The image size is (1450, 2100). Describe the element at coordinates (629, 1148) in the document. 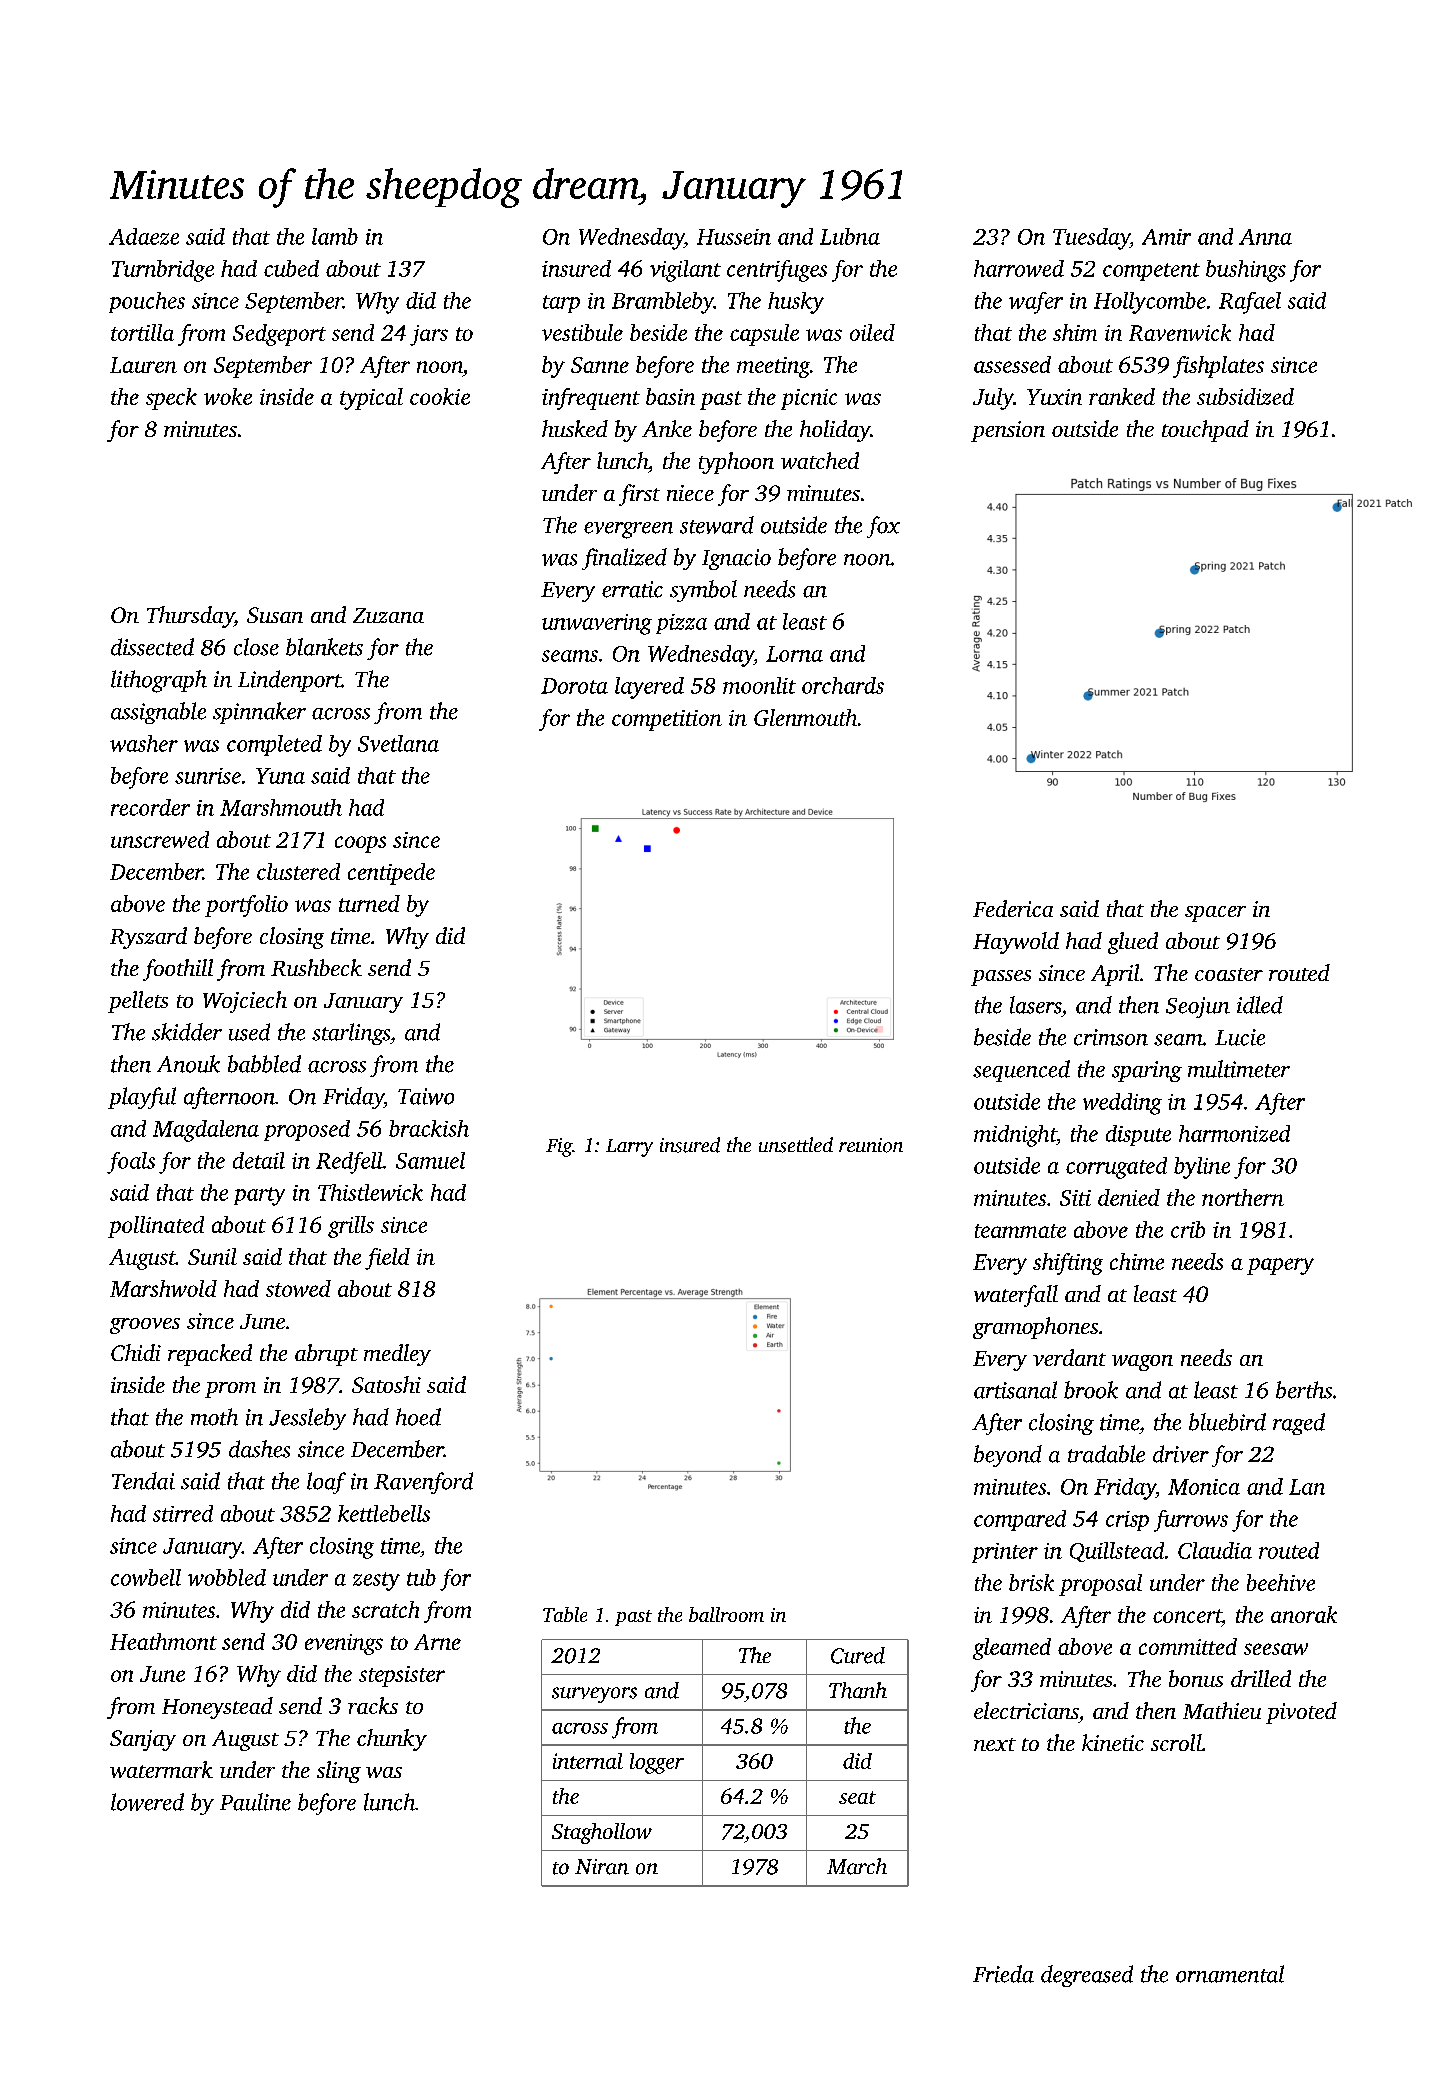

I see `Larry` at that location.
